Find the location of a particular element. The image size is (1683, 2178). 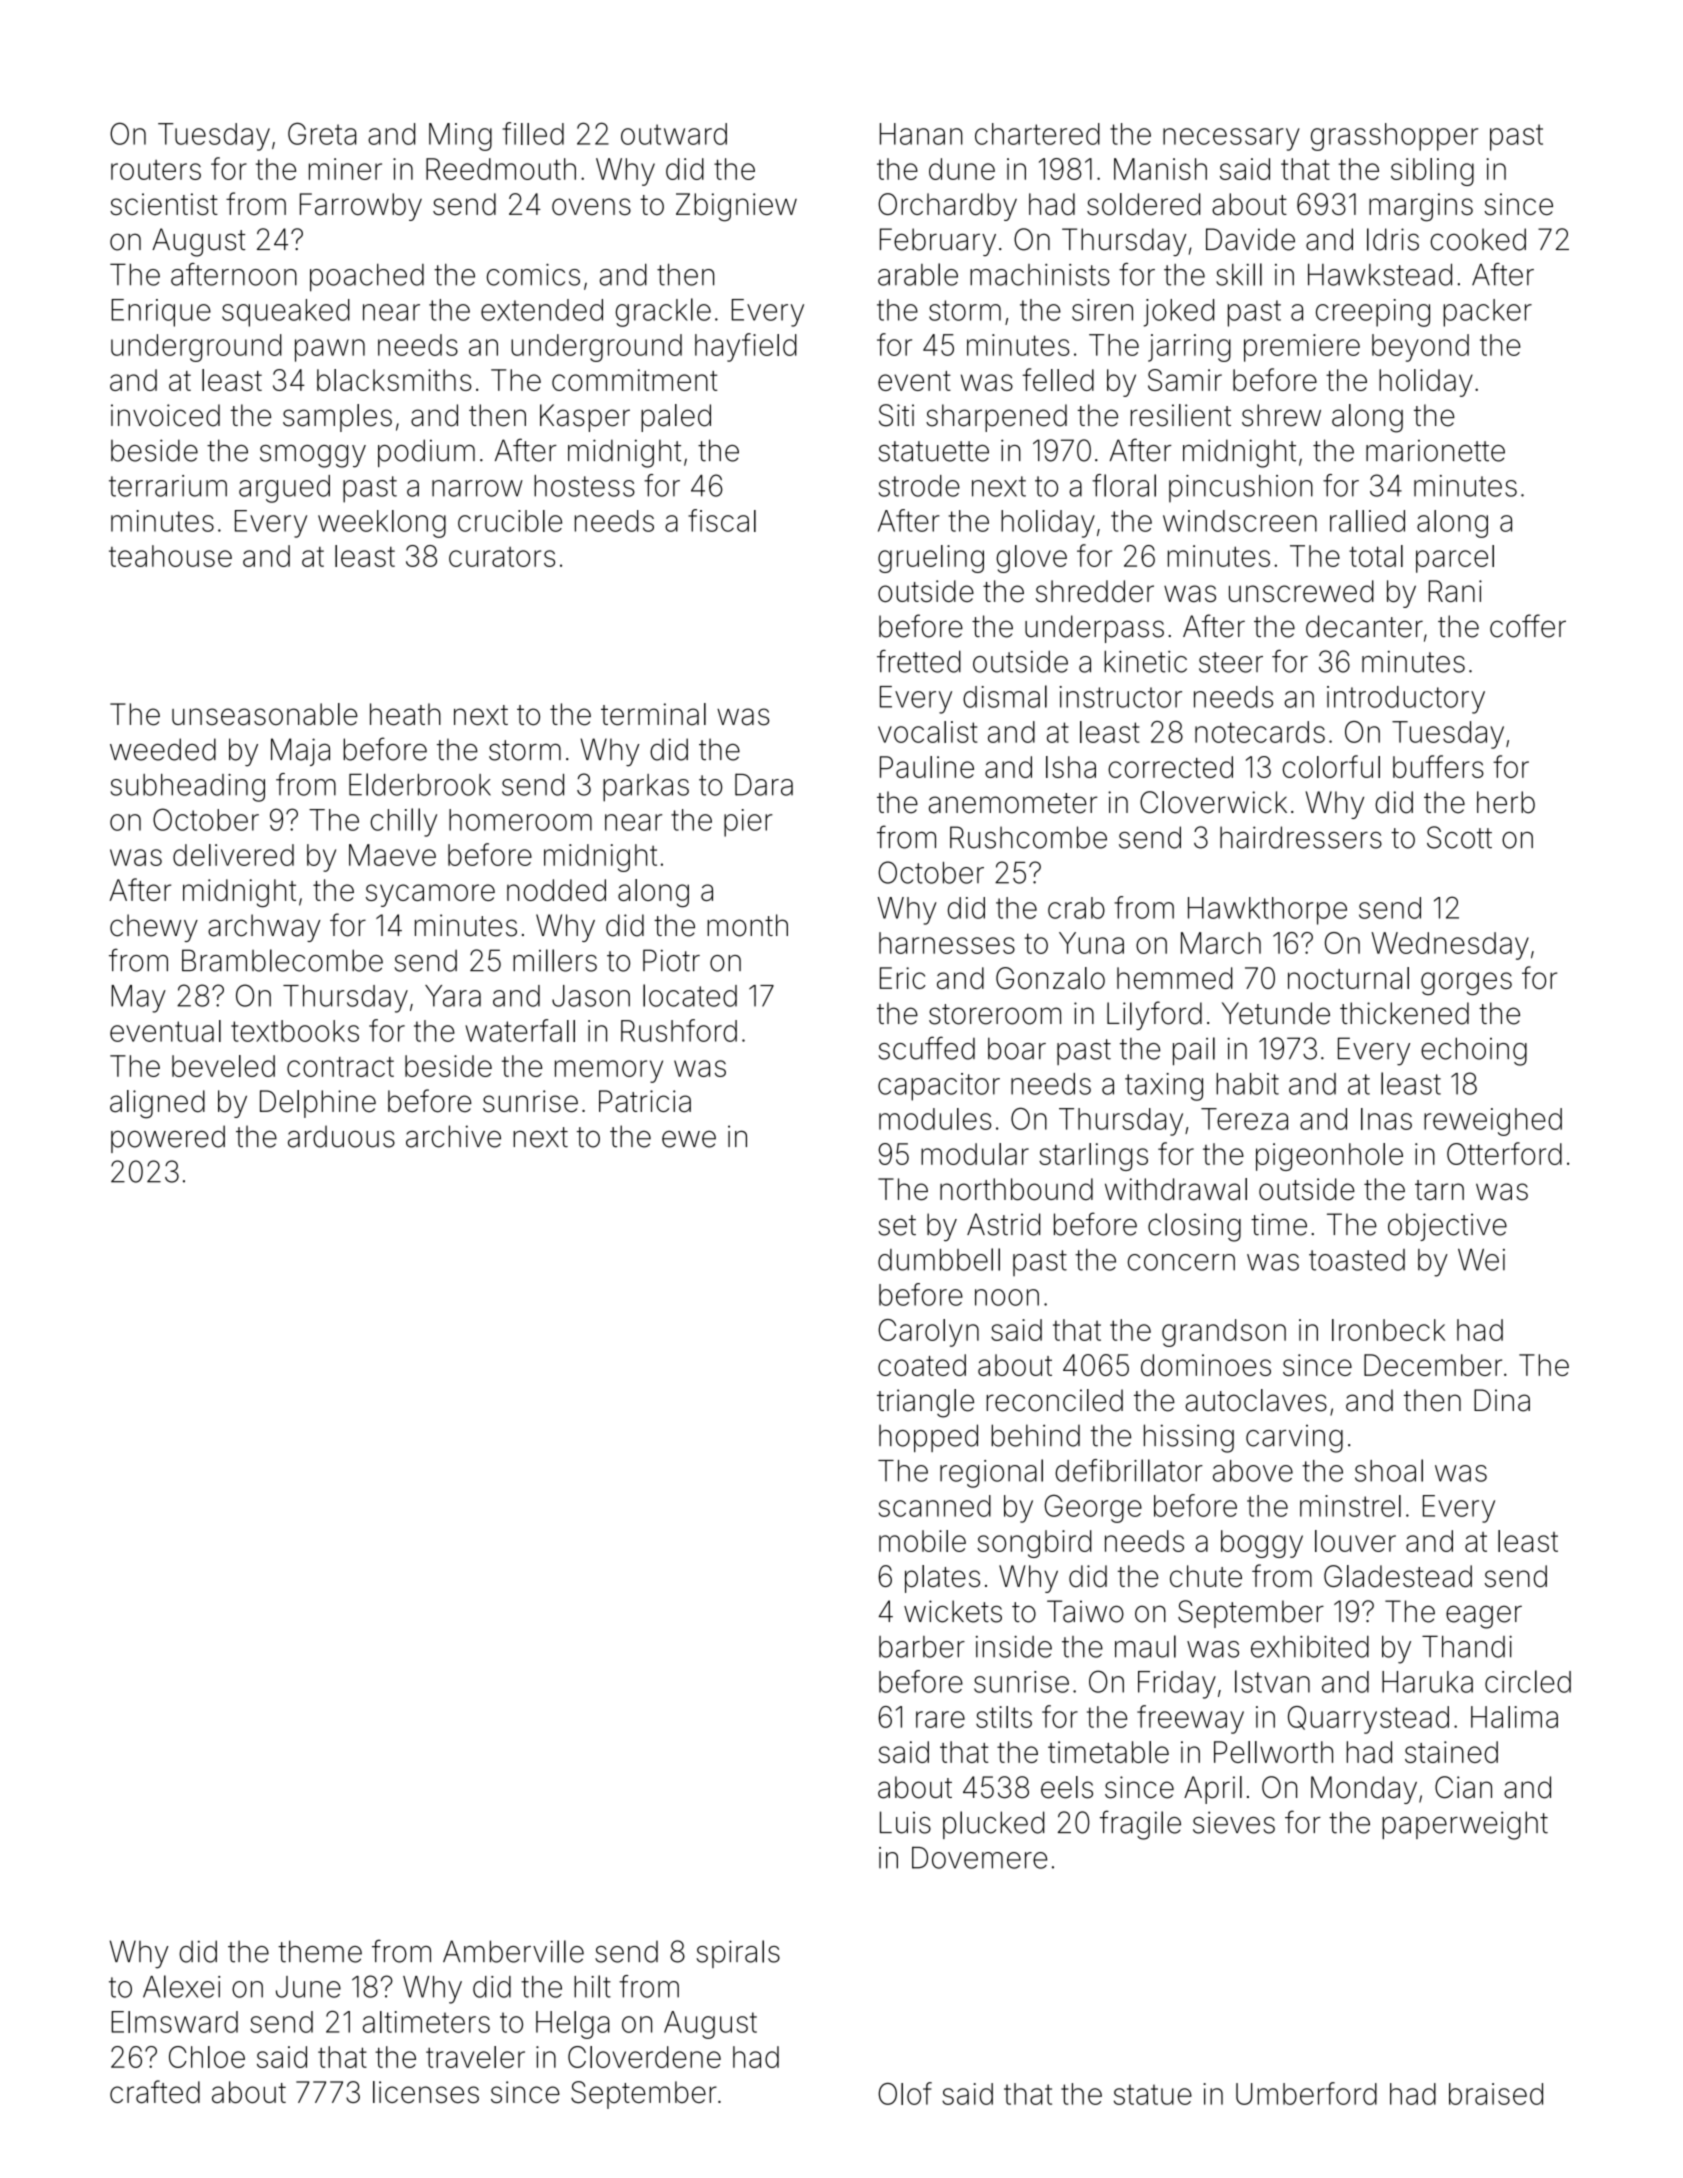

freeway is located at coordinates (1190, 1719).
